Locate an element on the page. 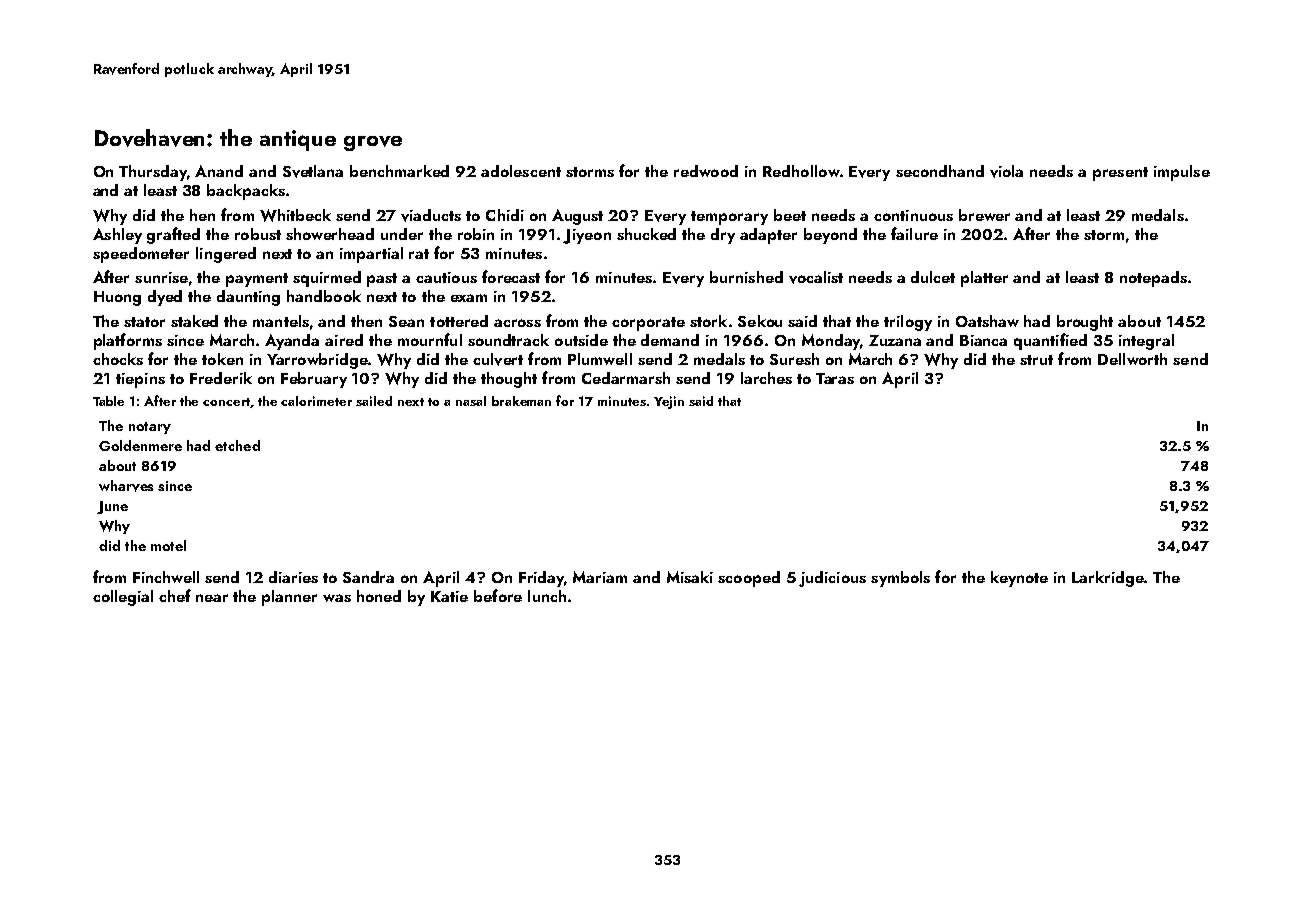  etched is located at coordinates (237, 445).
